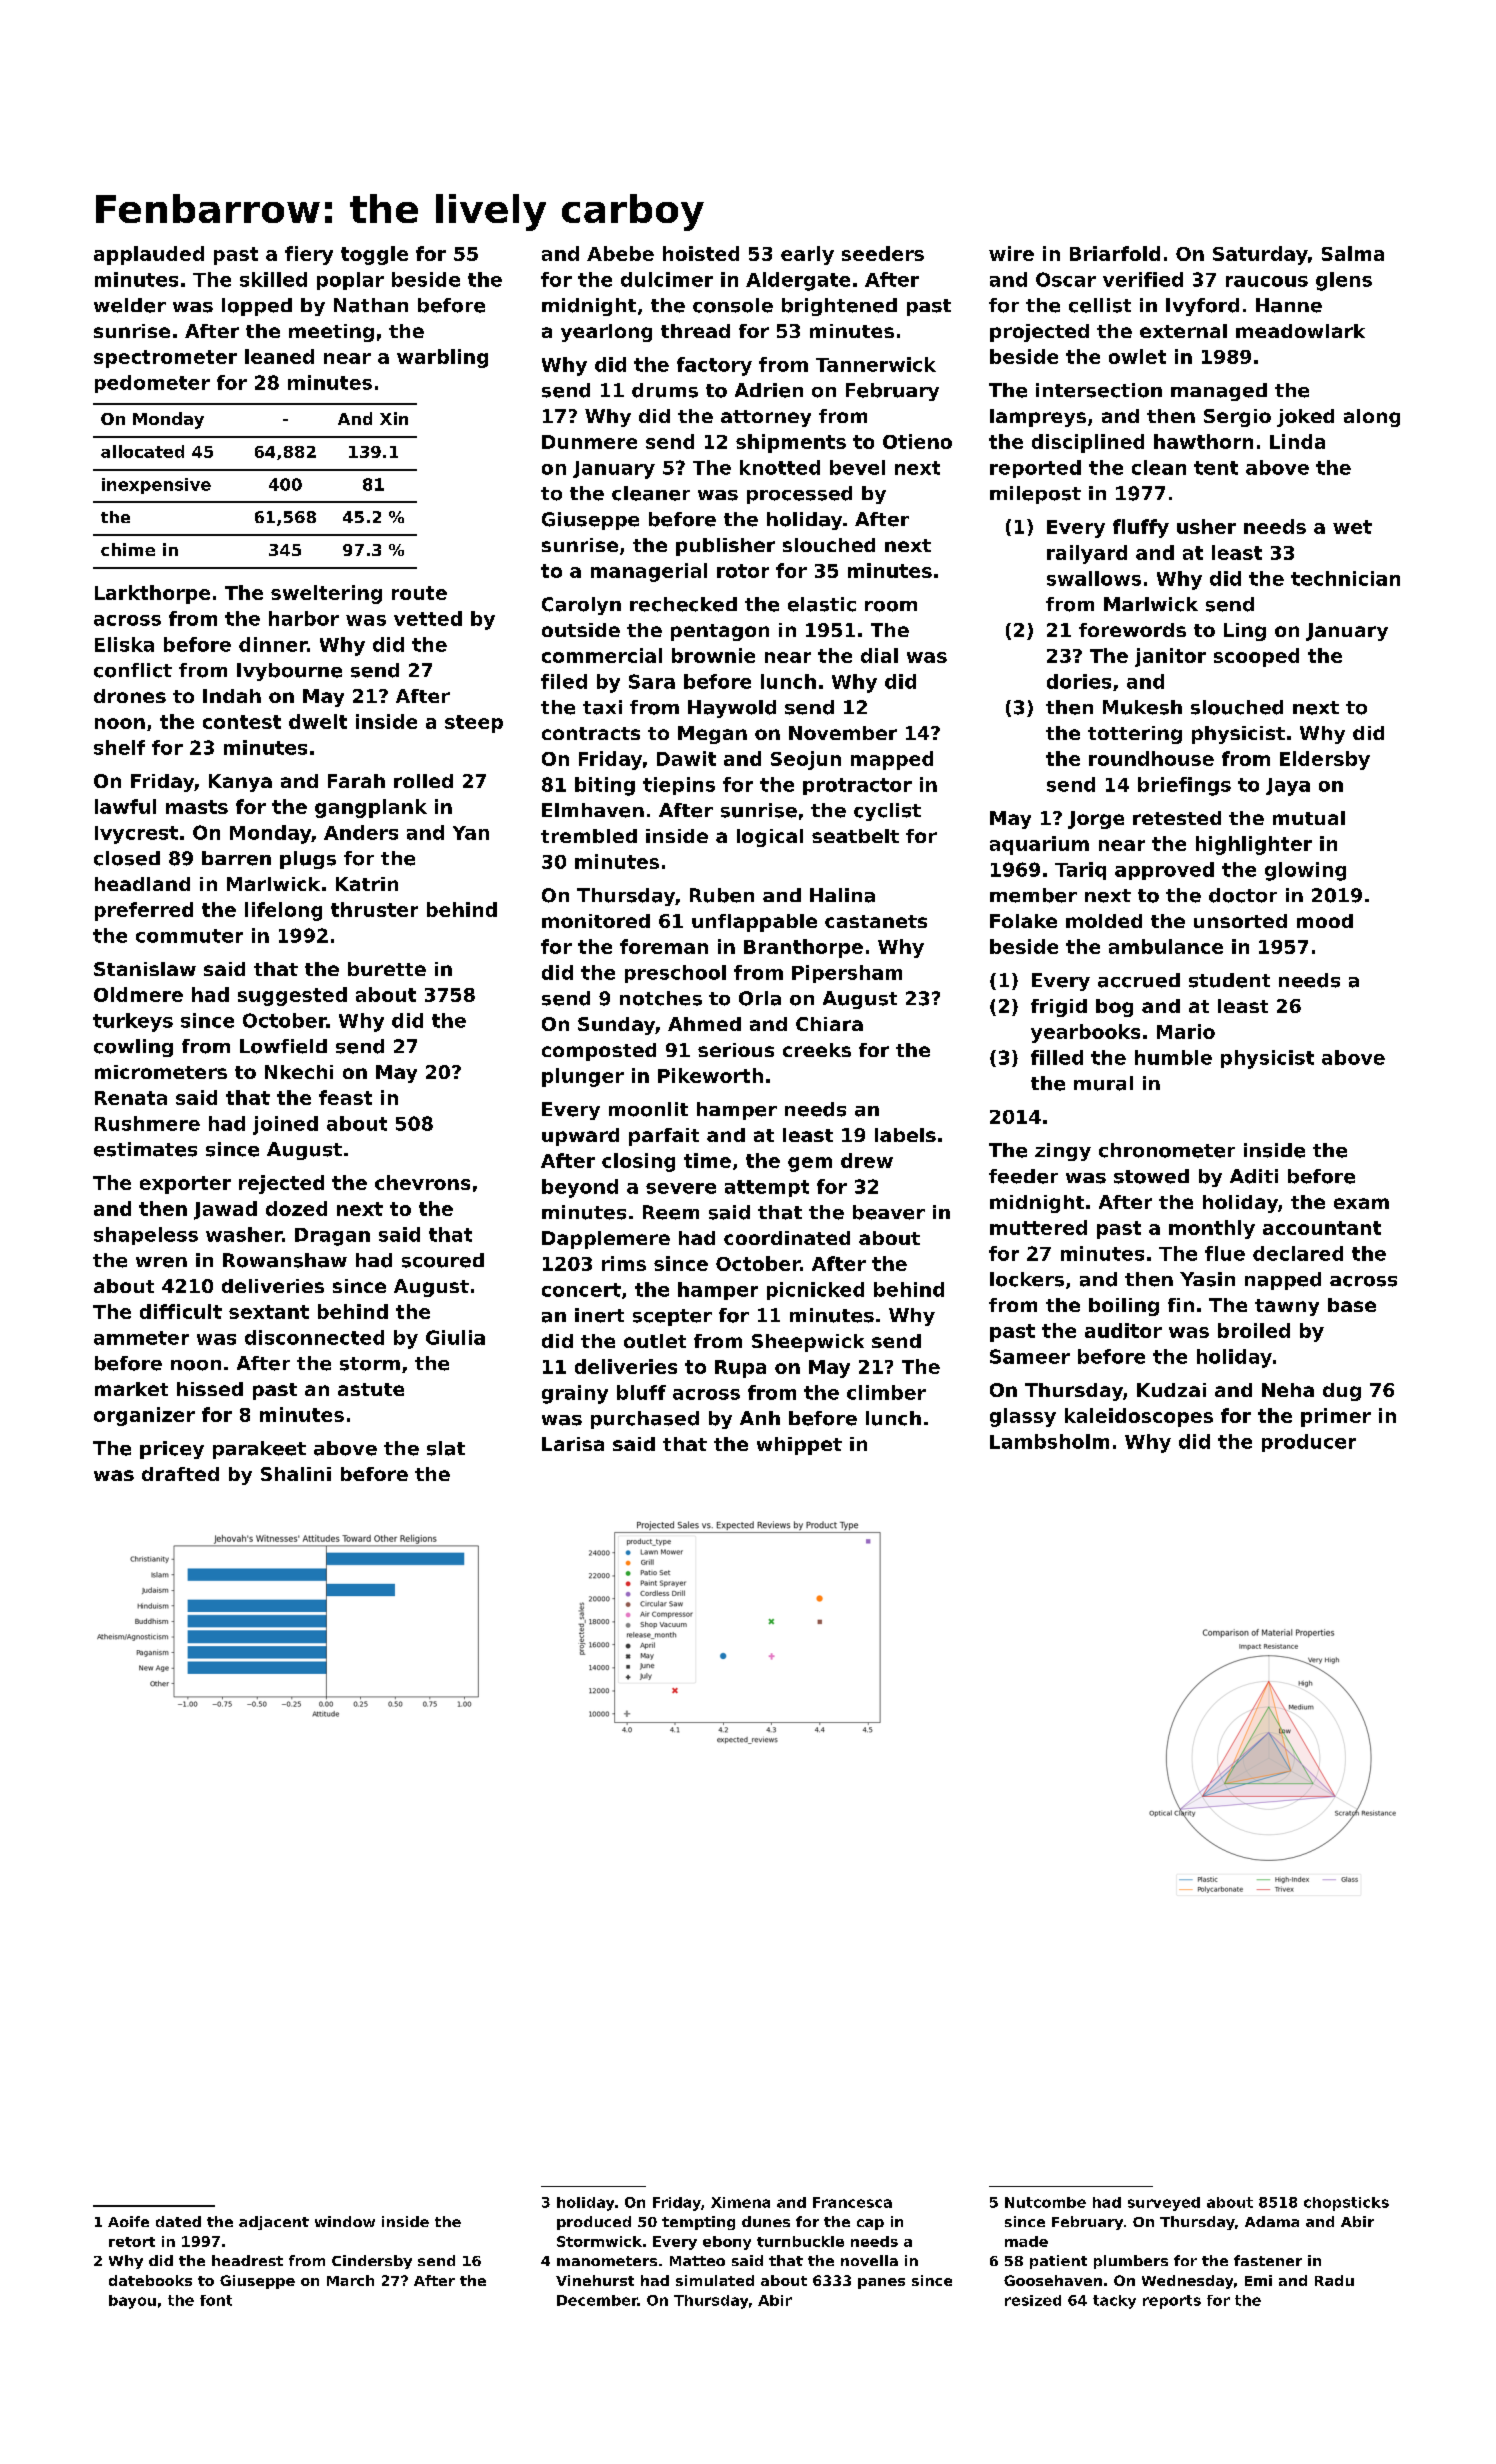 The image size is (1496, 2464). Describe the element at coordinates (799, 1446) in the document. I see `whippet` at that location.
